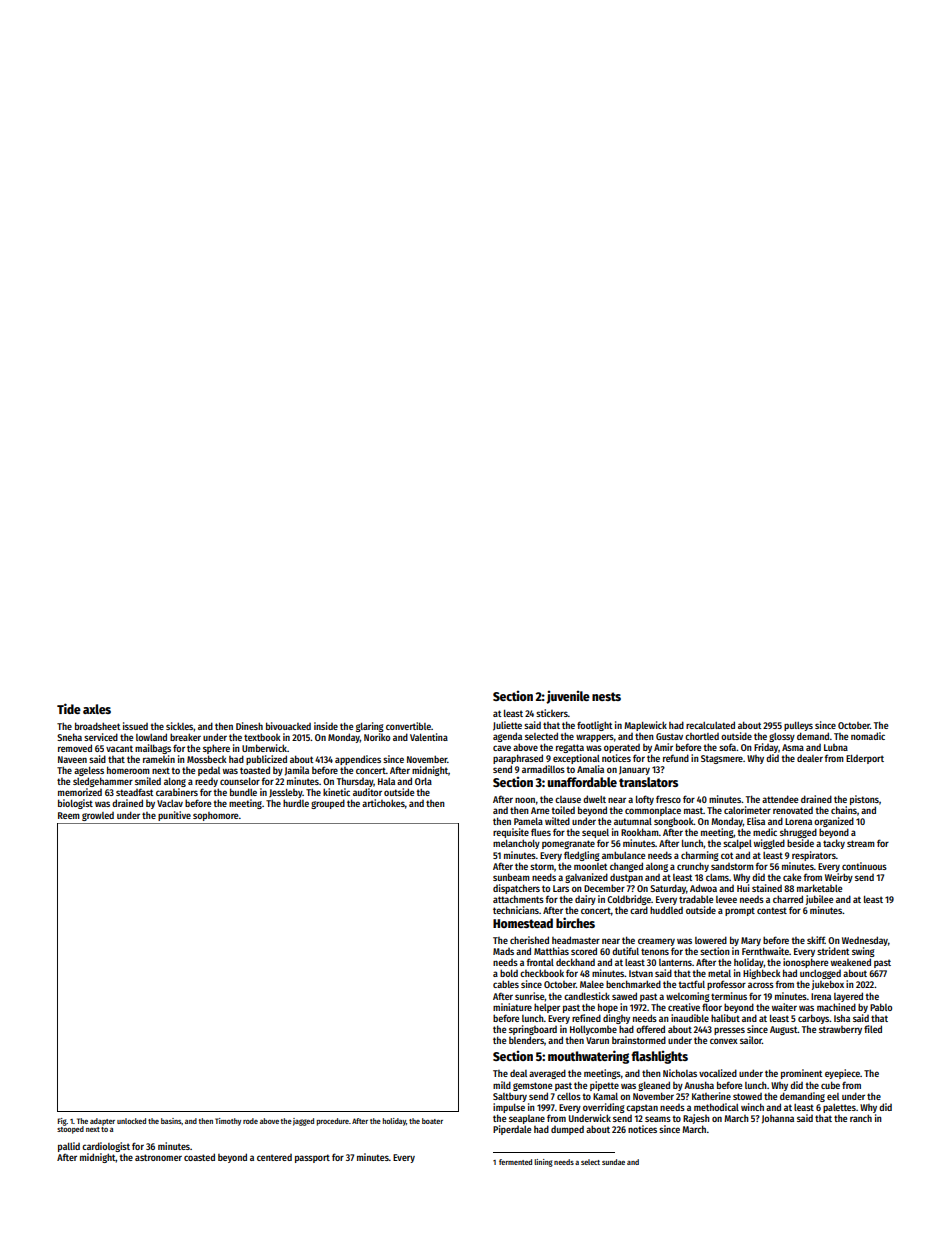 Image resolution: width=952 pixels, height=1233 pixels. I want to click on axles, so click(97, 709).
